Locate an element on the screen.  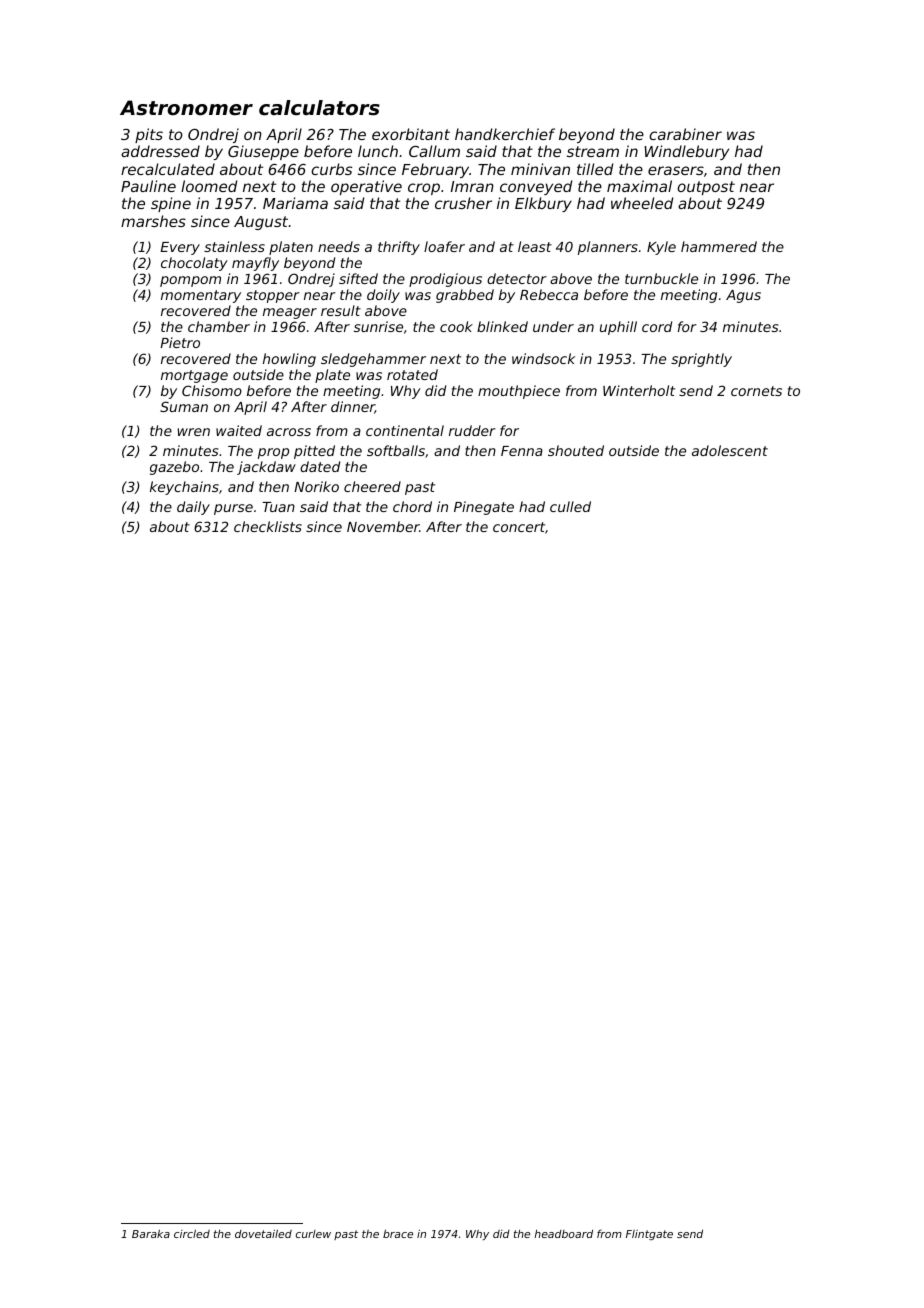
carabiner is located at coordinates (685, 134).
